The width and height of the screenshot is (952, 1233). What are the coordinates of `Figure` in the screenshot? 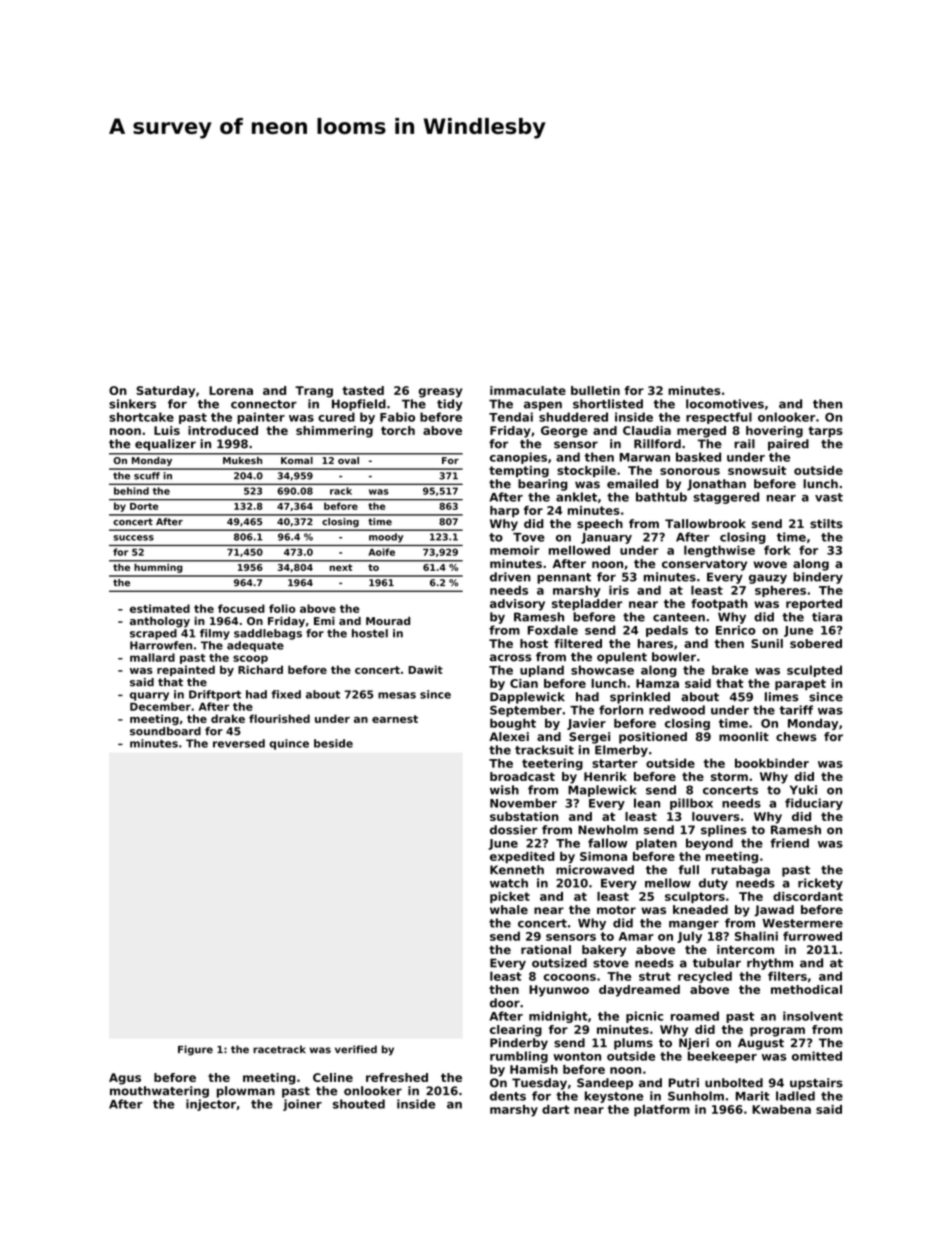 It's located at (195, 1050).
